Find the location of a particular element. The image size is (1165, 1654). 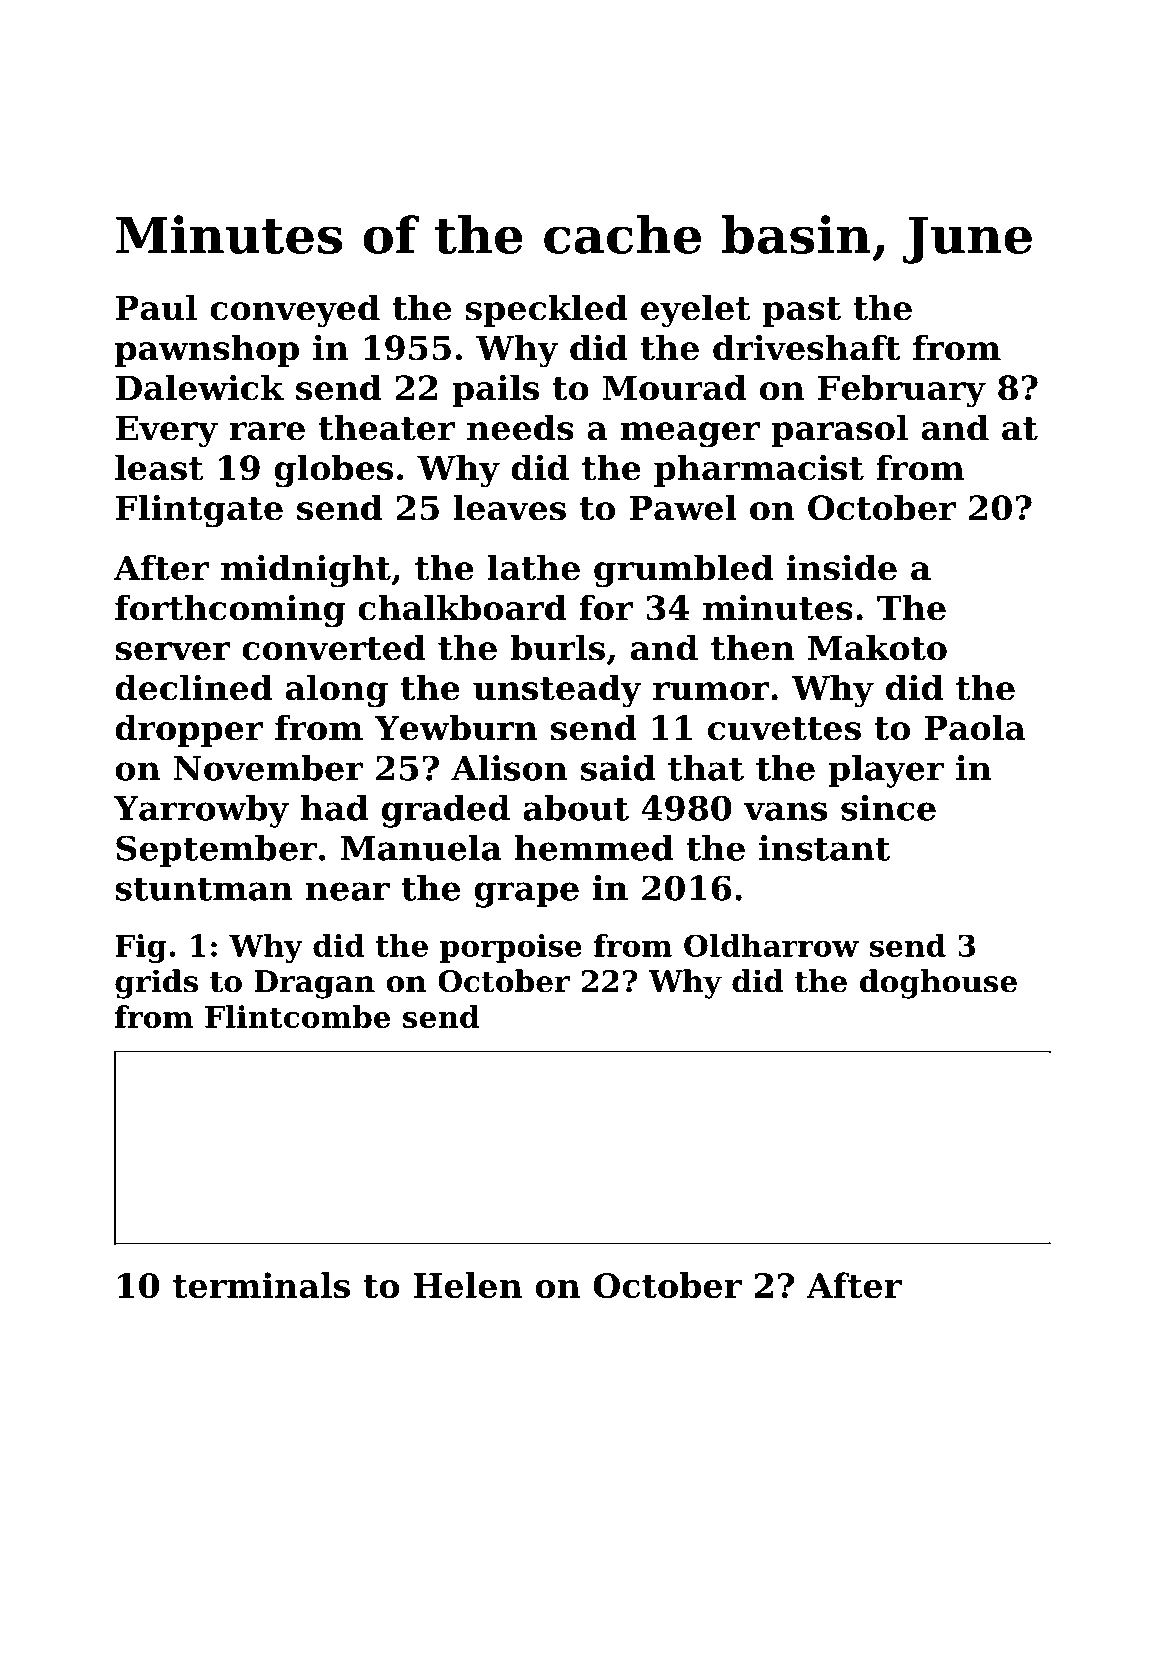

Helen is located at coordinates (467, 1285).
